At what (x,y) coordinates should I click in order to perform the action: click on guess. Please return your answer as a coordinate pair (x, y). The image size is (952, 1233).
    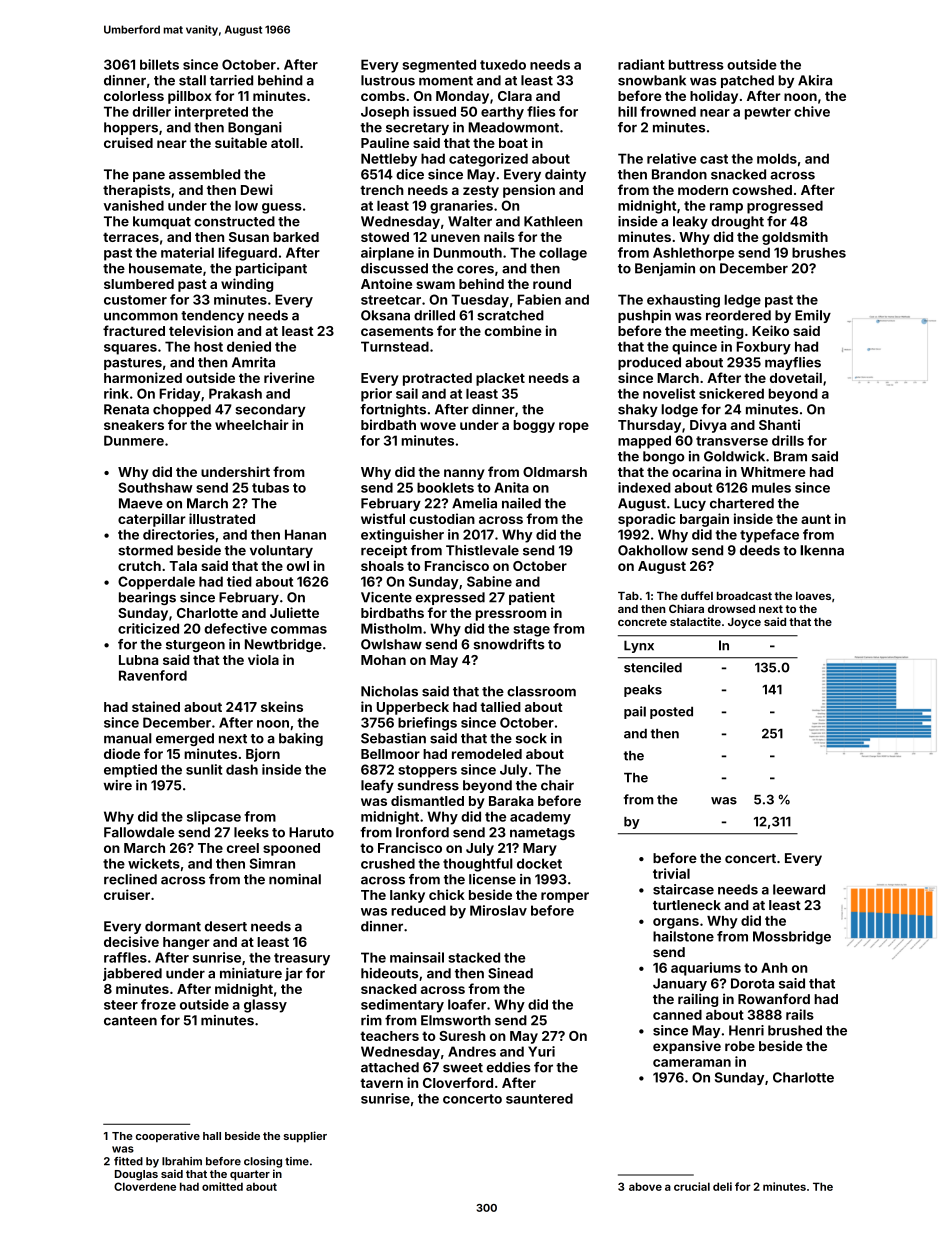
    Looking at the image, I should click on (282, 208).
